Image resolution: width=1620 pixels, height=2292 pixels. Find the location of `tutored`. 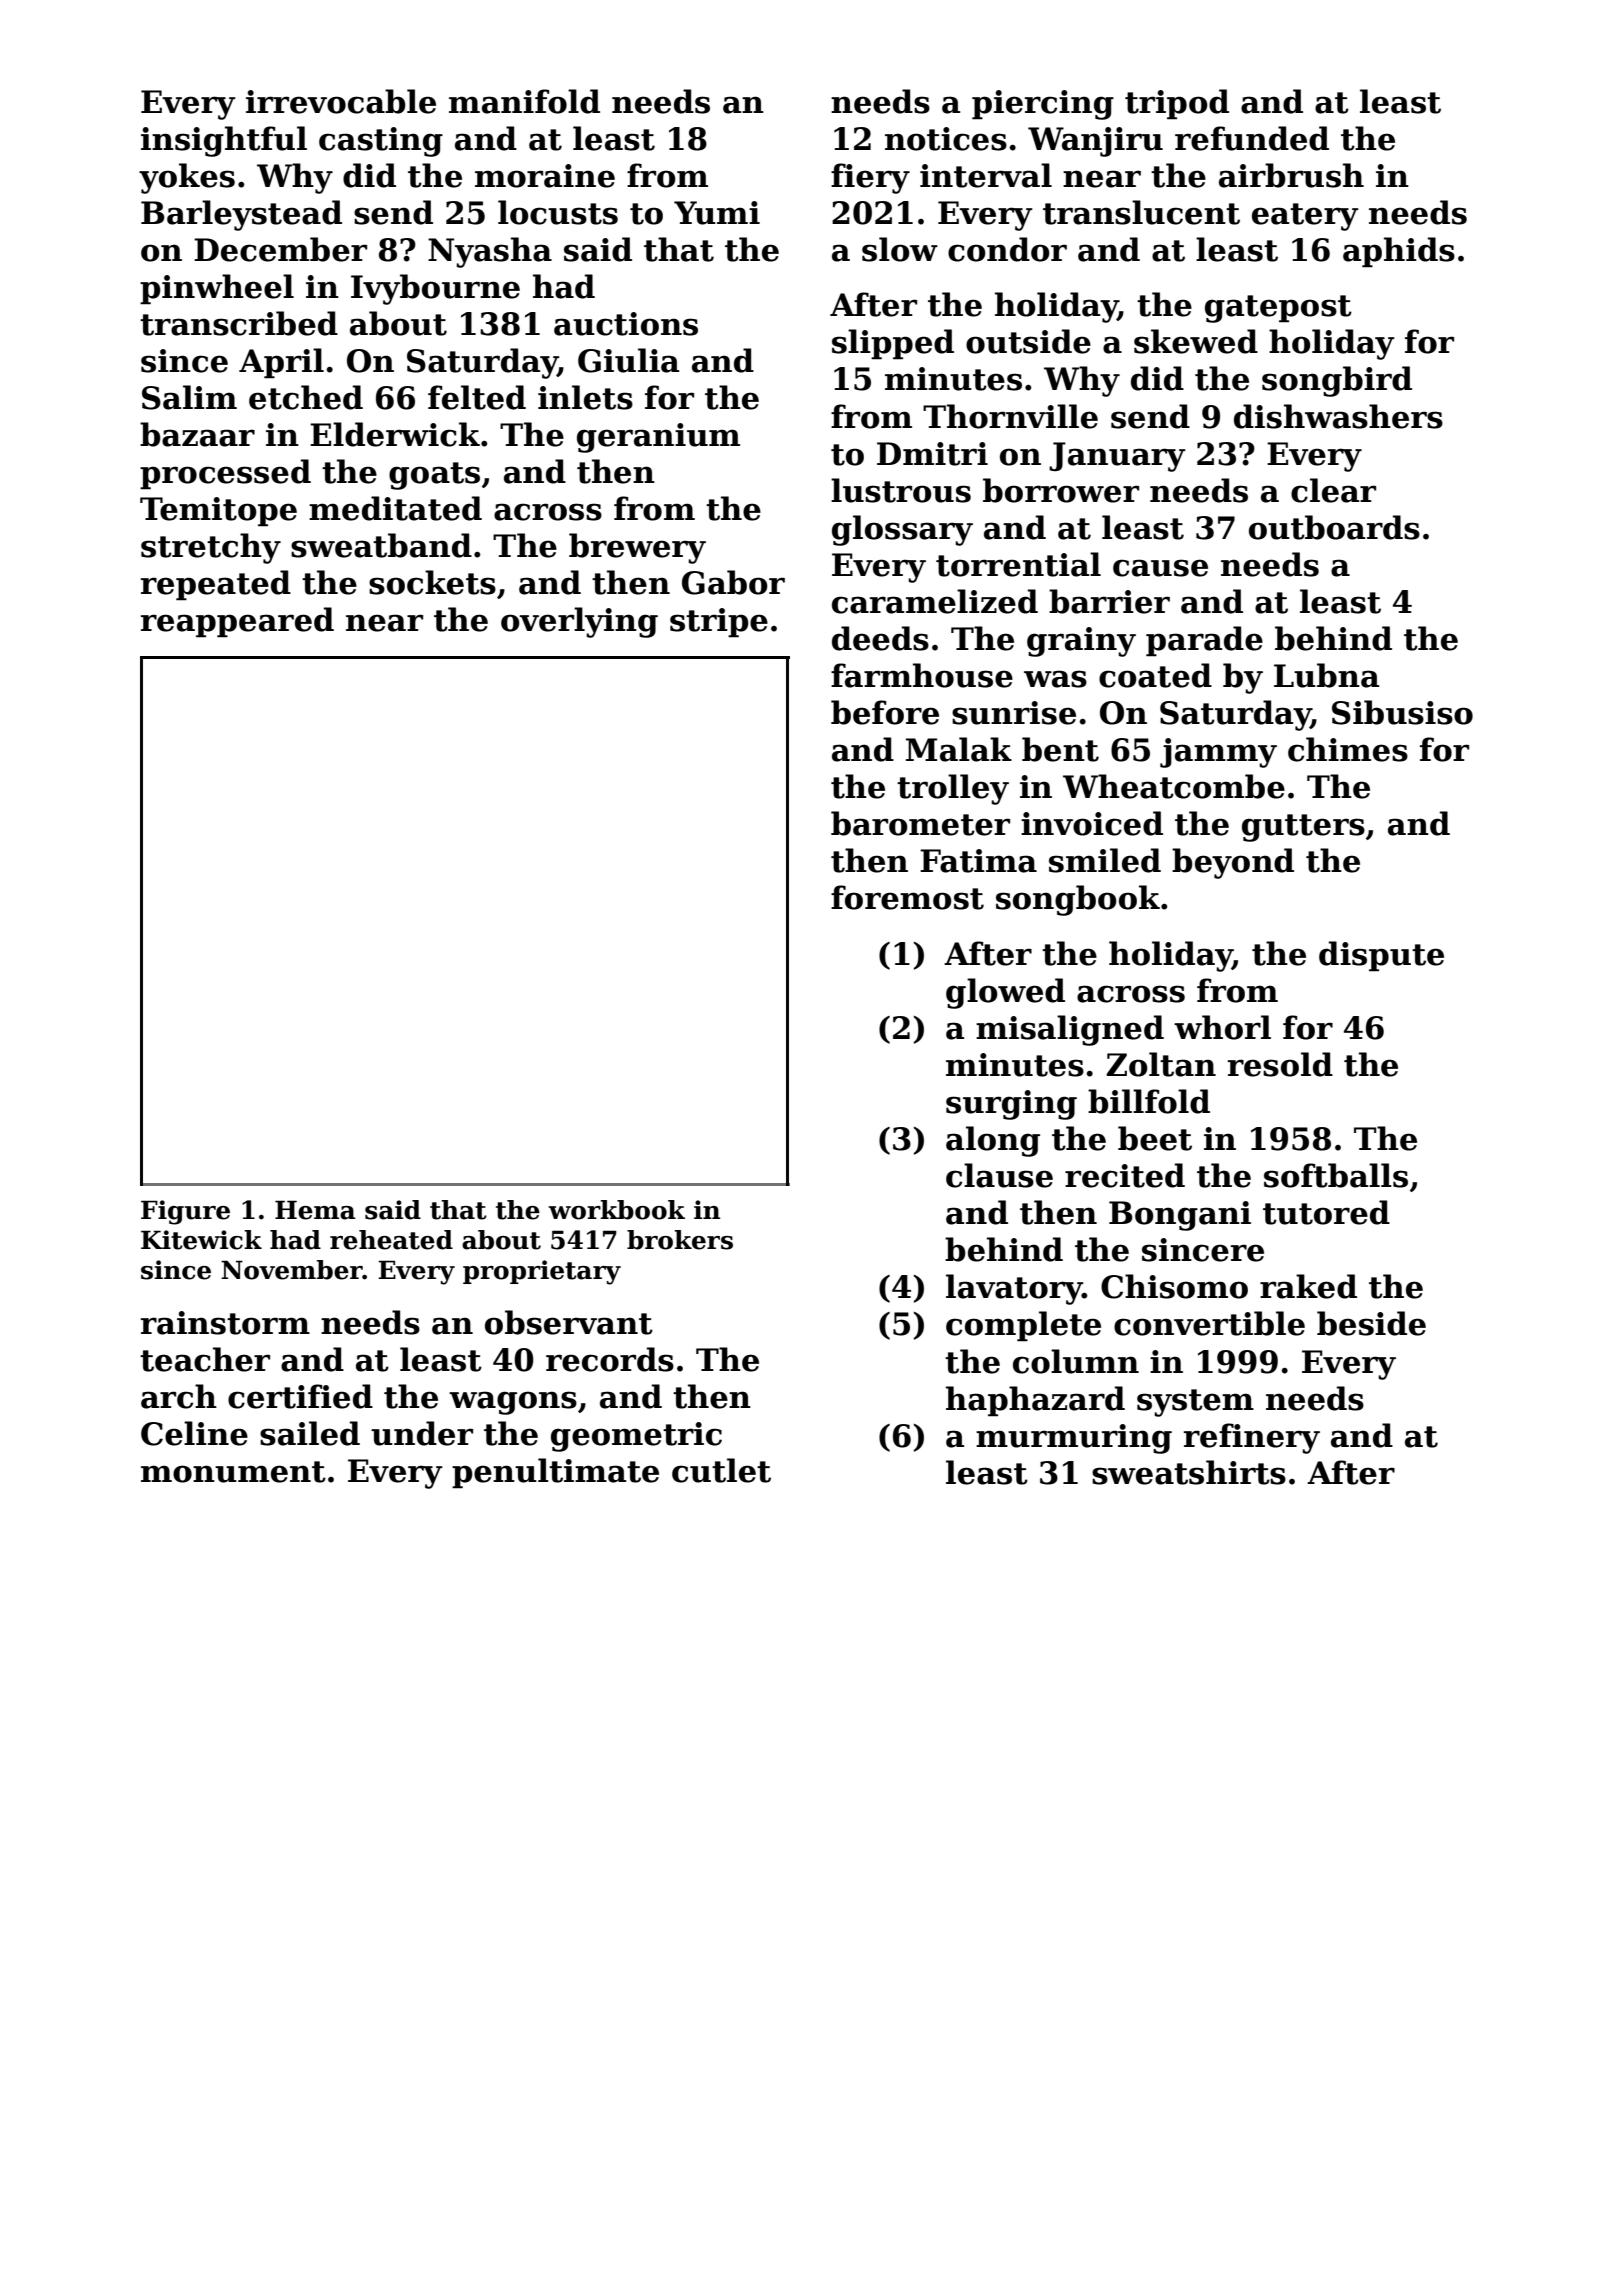

tutored is located at coordinates (1326, 1212).
